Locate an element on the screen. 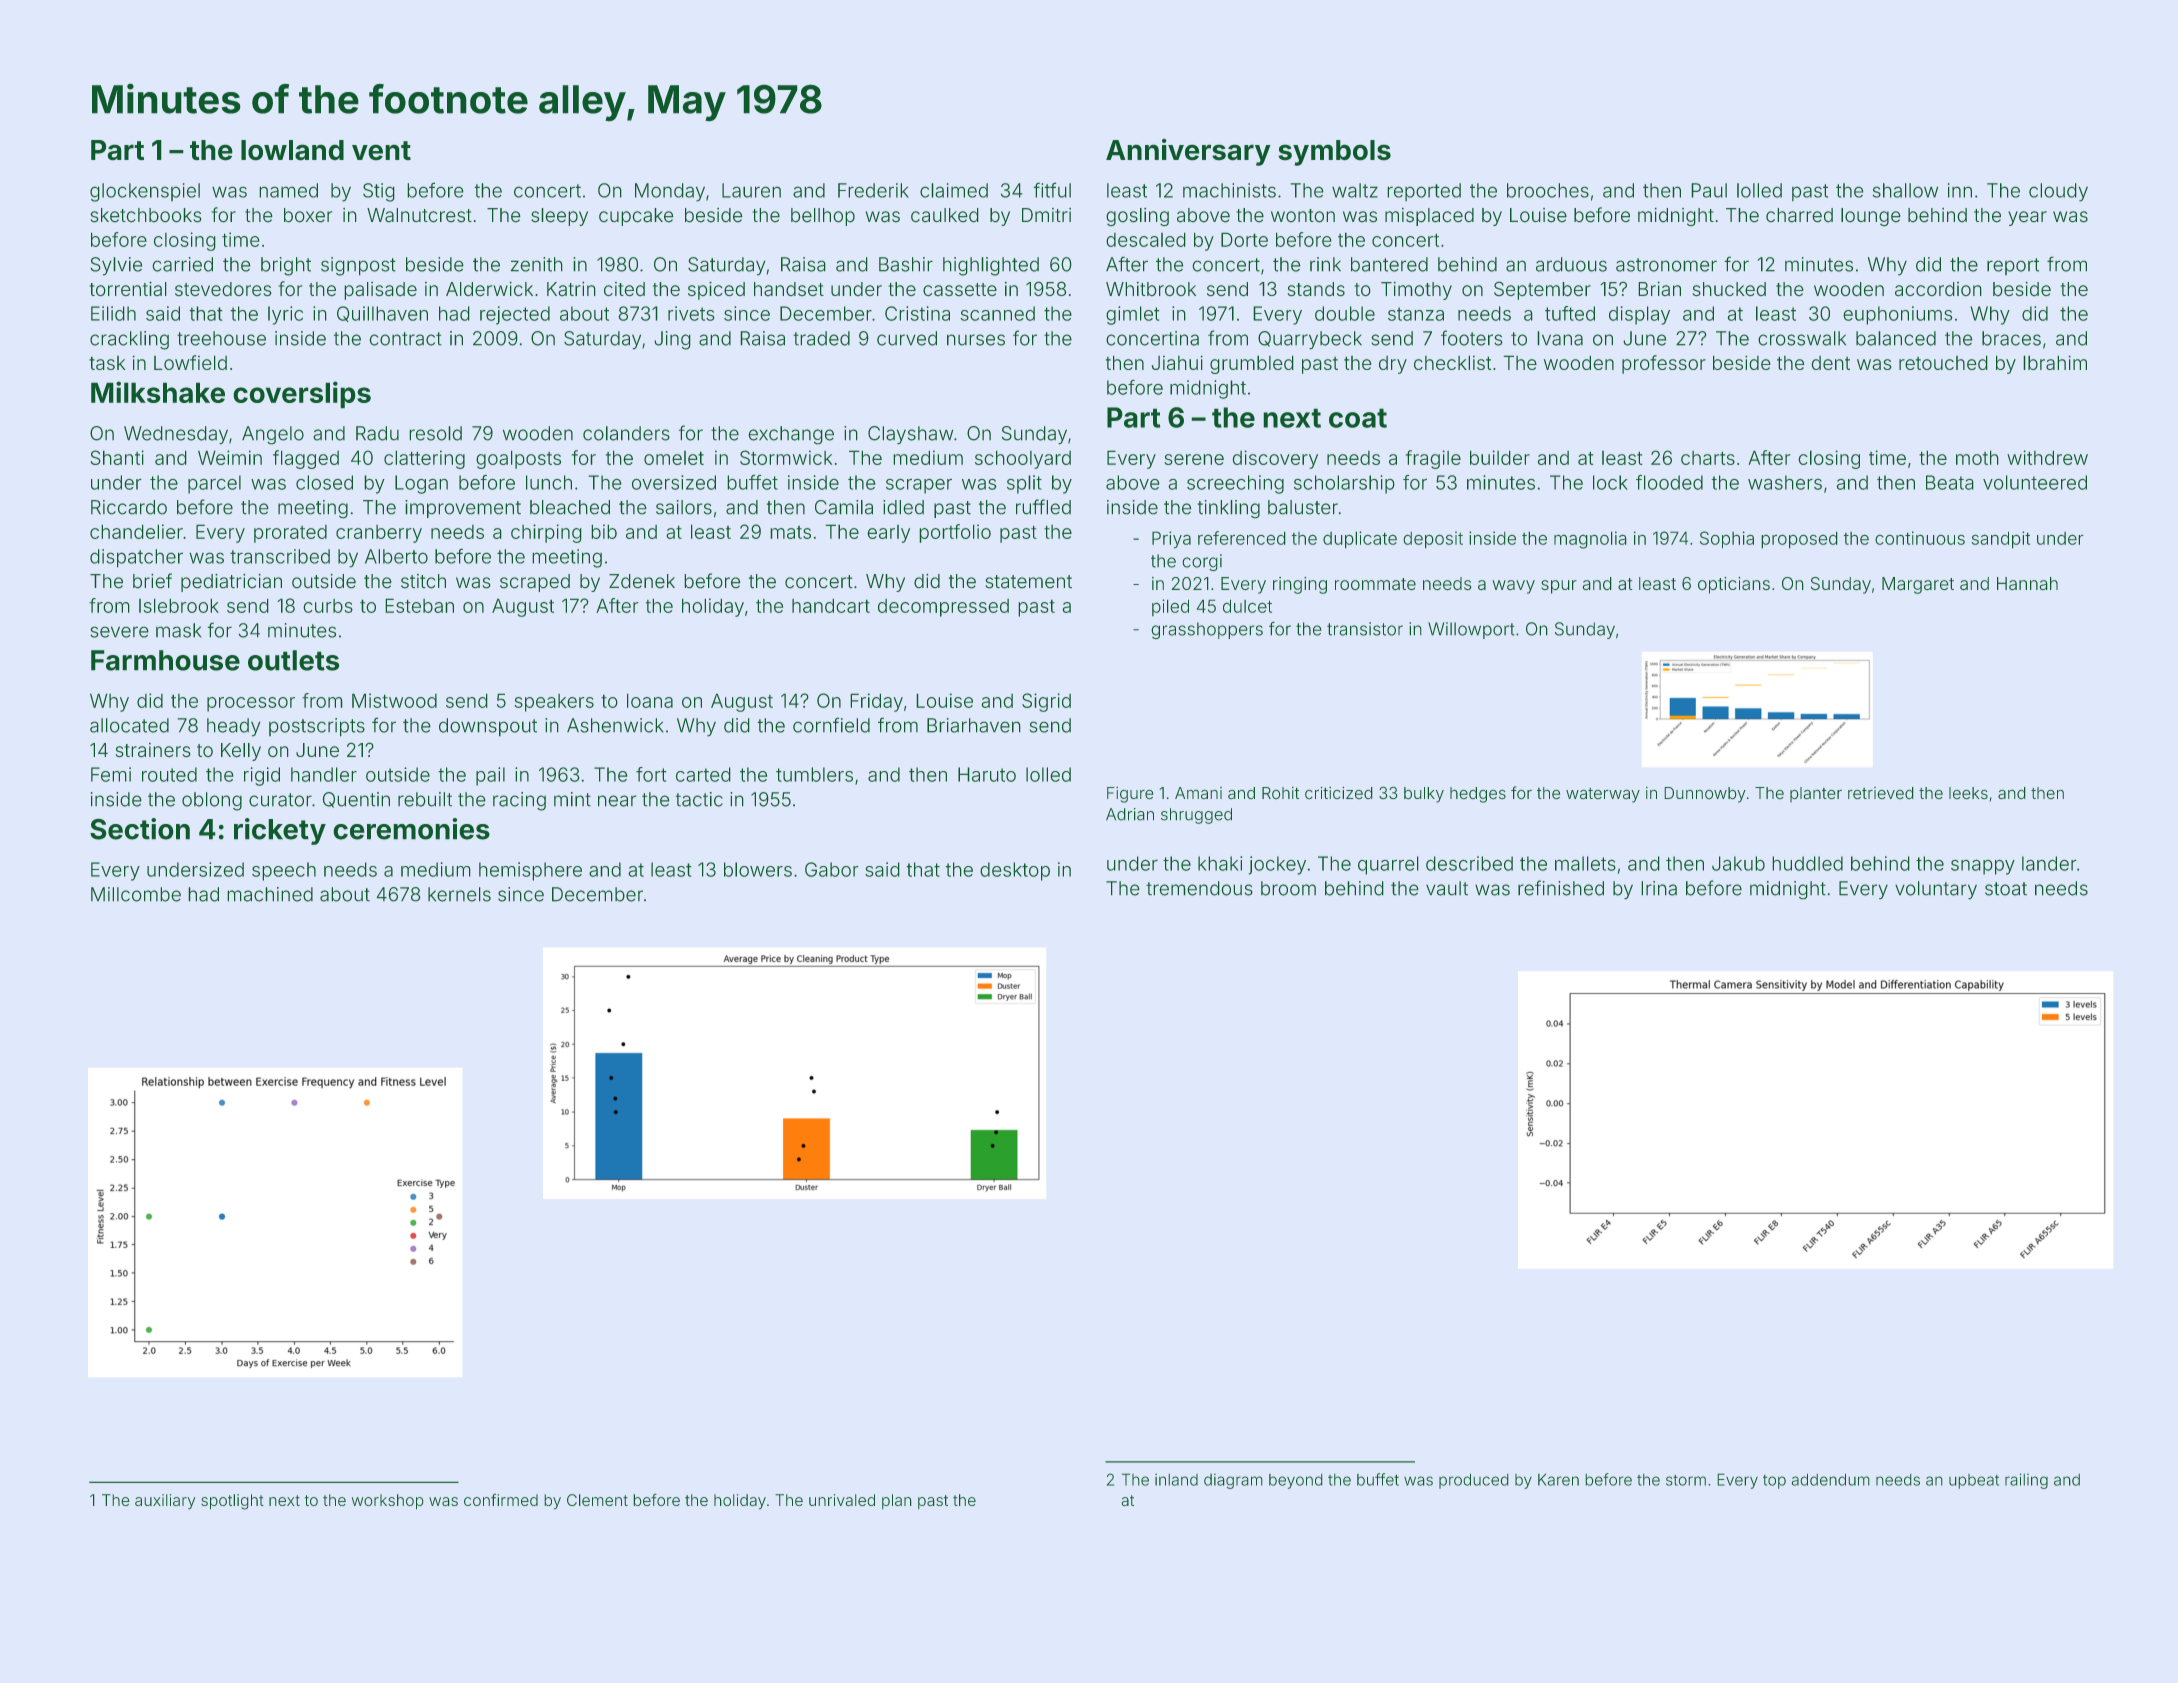  machined is located at coordinates (270, 894).
